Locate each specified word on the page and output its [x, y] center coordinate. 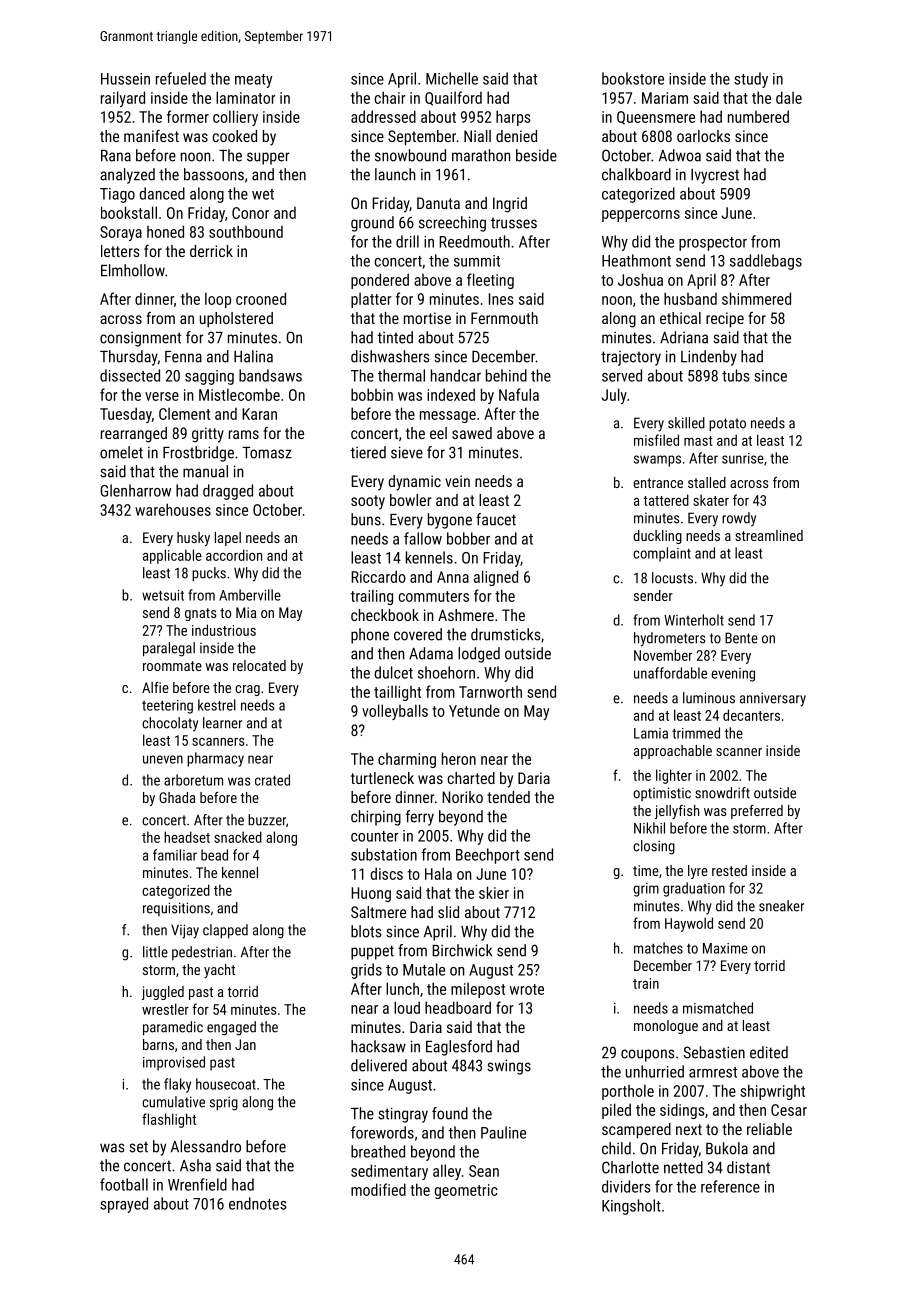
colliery [235, 118]
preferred [757, 812]
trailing [372, 597]
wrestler [165, 1009]
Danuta [438, 203]
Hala [438, 873]
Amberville [250, 595]
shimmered [756, 298]
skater [711, 500]
